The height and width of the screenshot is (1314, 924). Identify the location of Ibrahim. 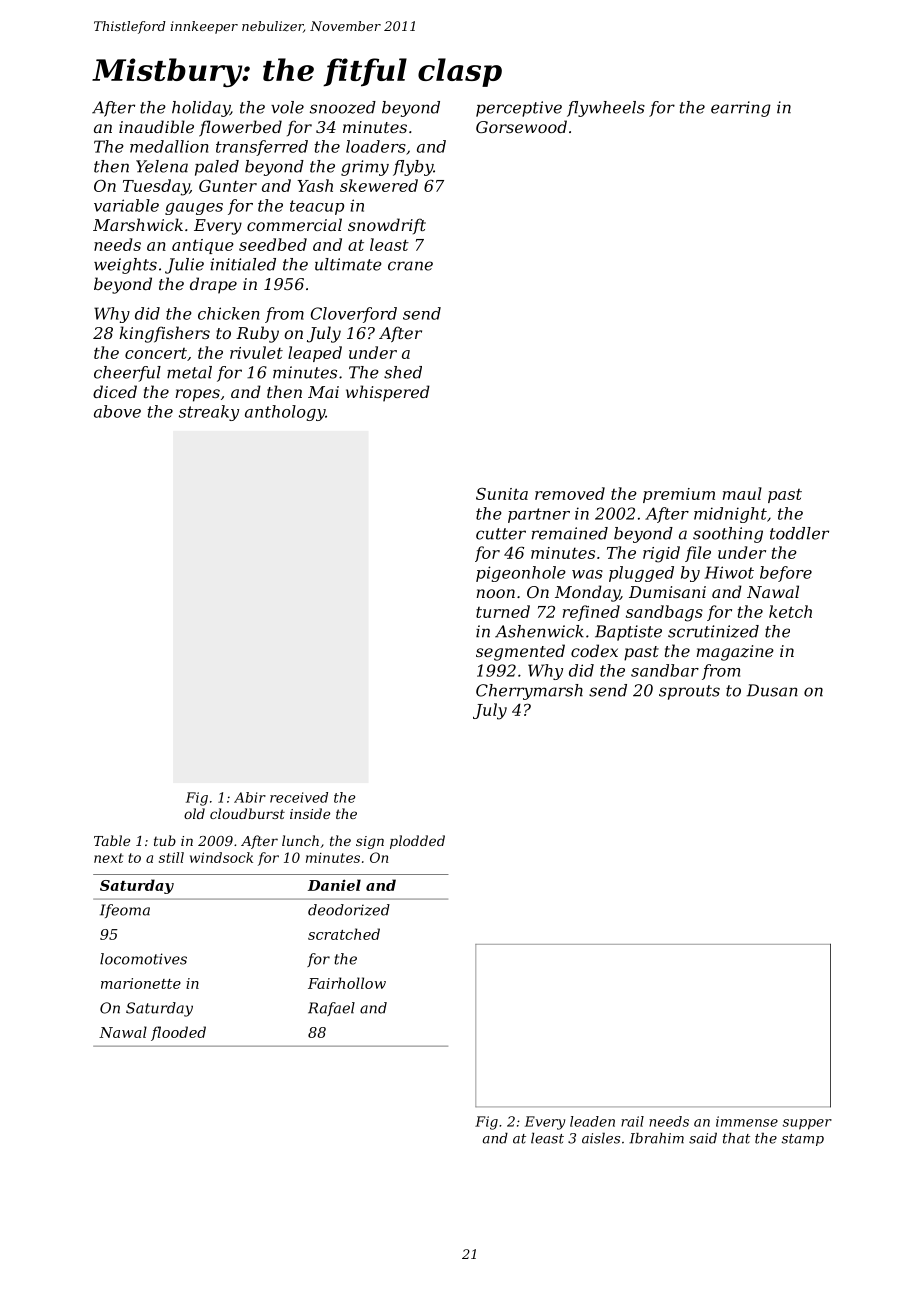
(656, 1138).
